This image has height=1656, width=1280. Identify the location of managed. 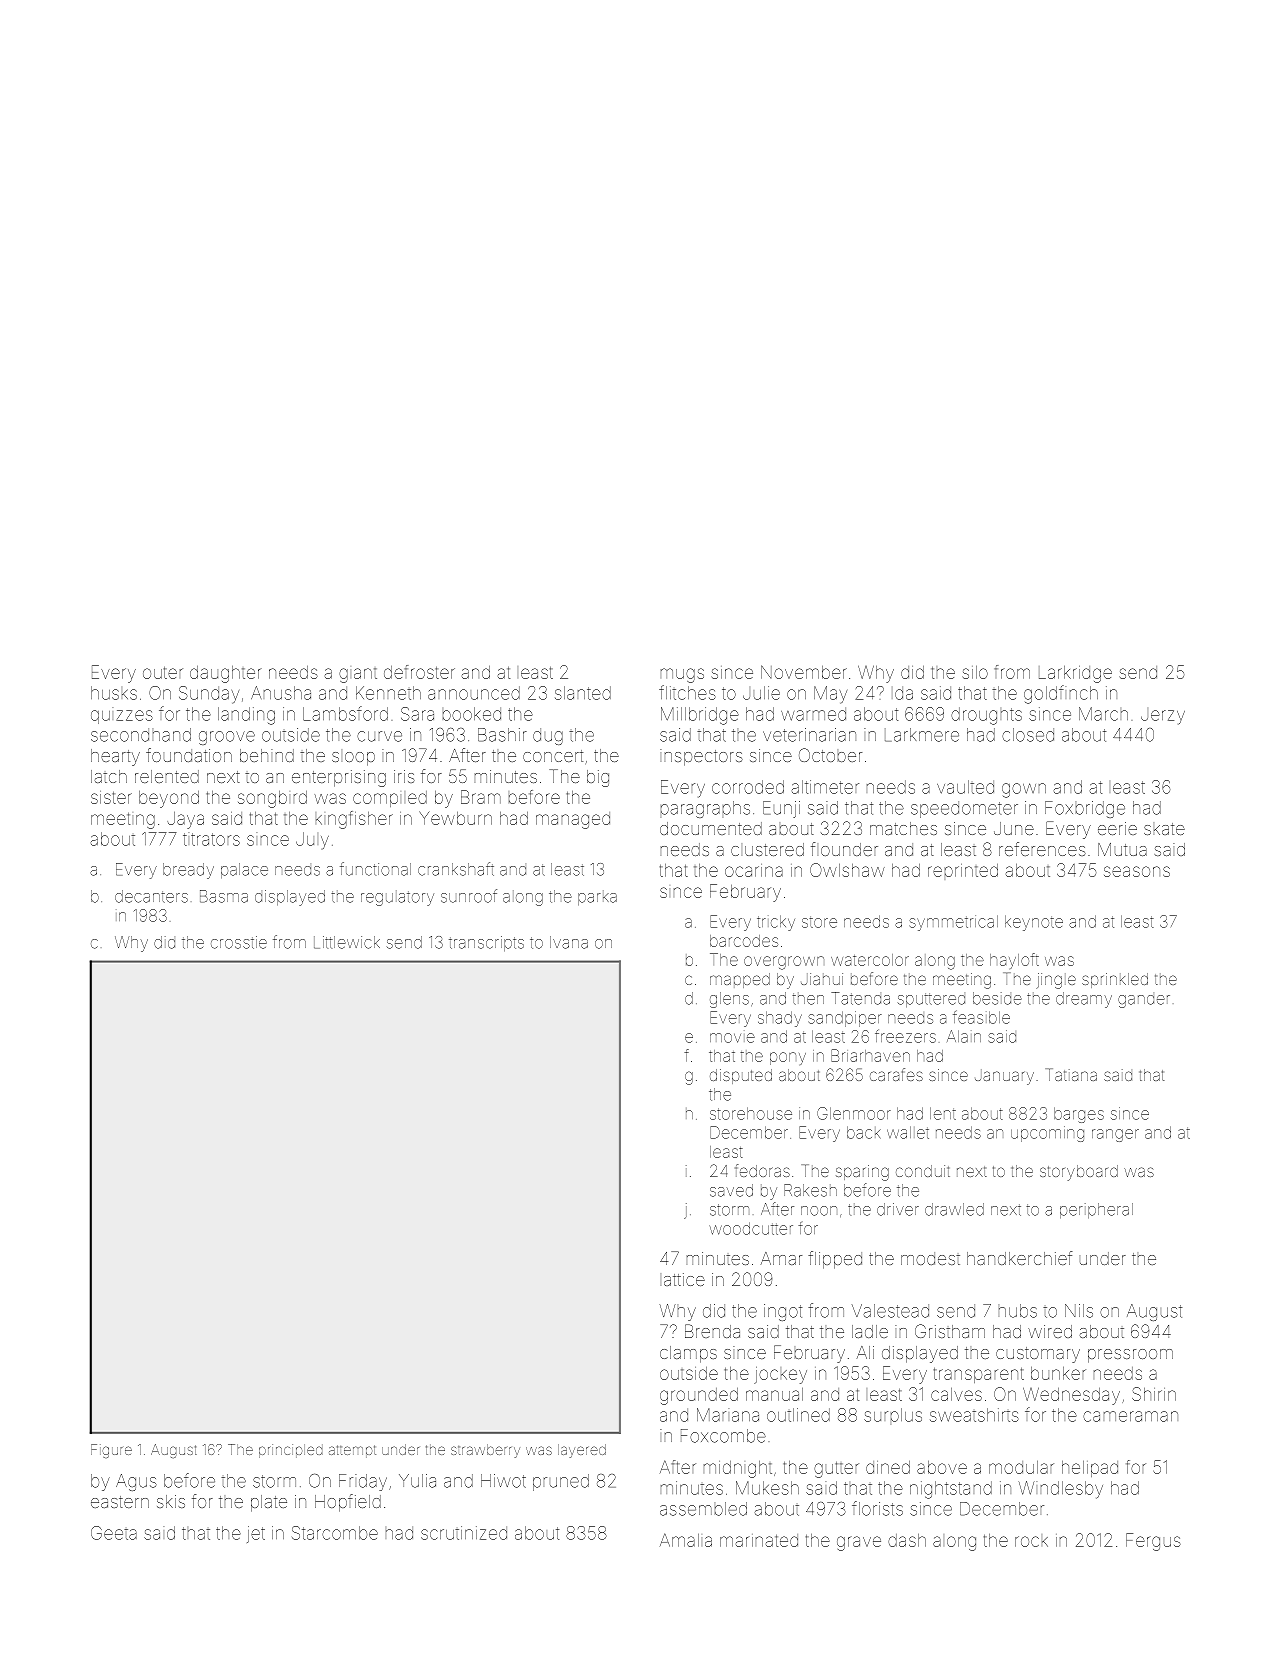
(573, 820).
